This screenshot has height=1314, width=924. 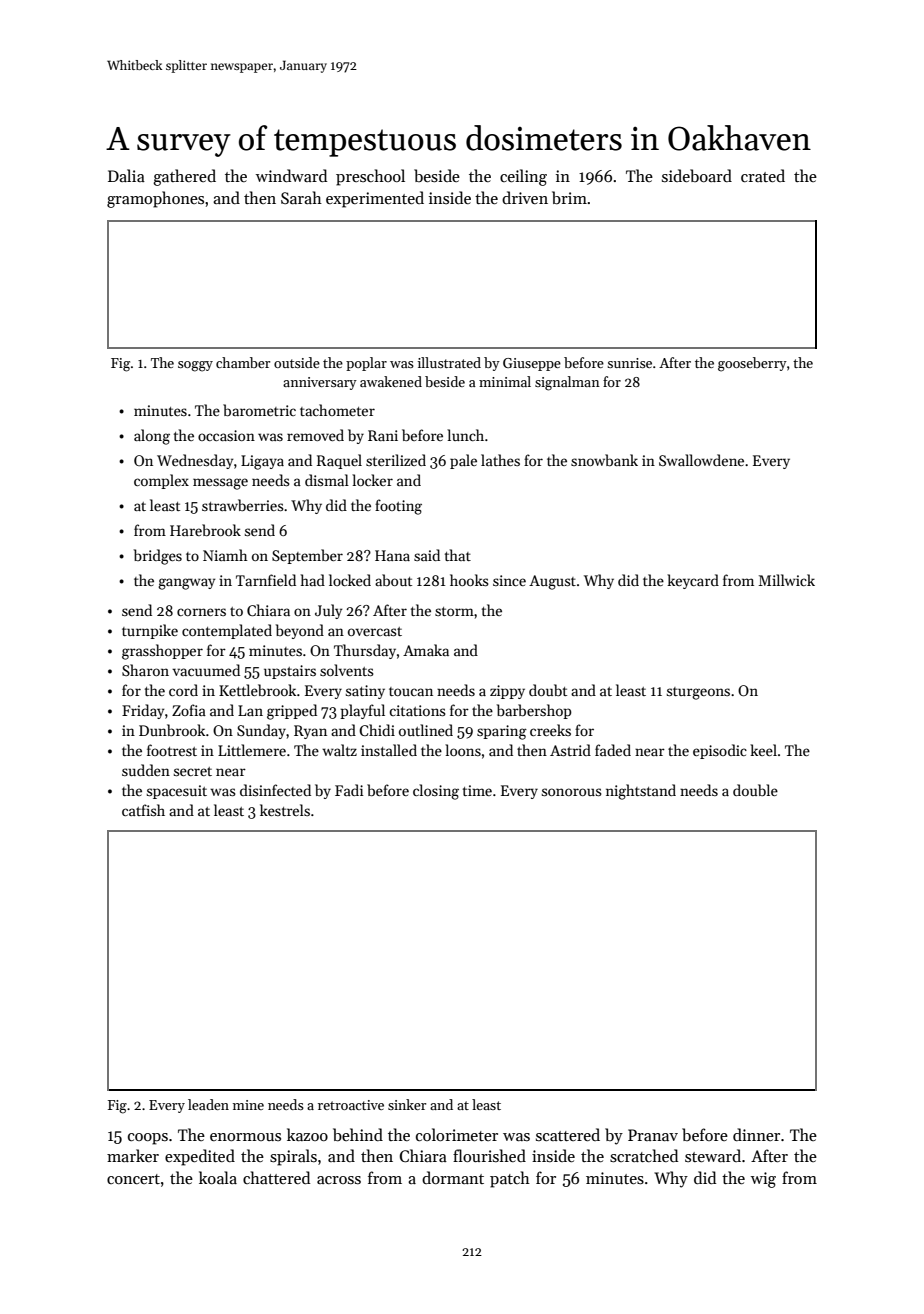 I want to click on crated, so click(x=763, y=175).
